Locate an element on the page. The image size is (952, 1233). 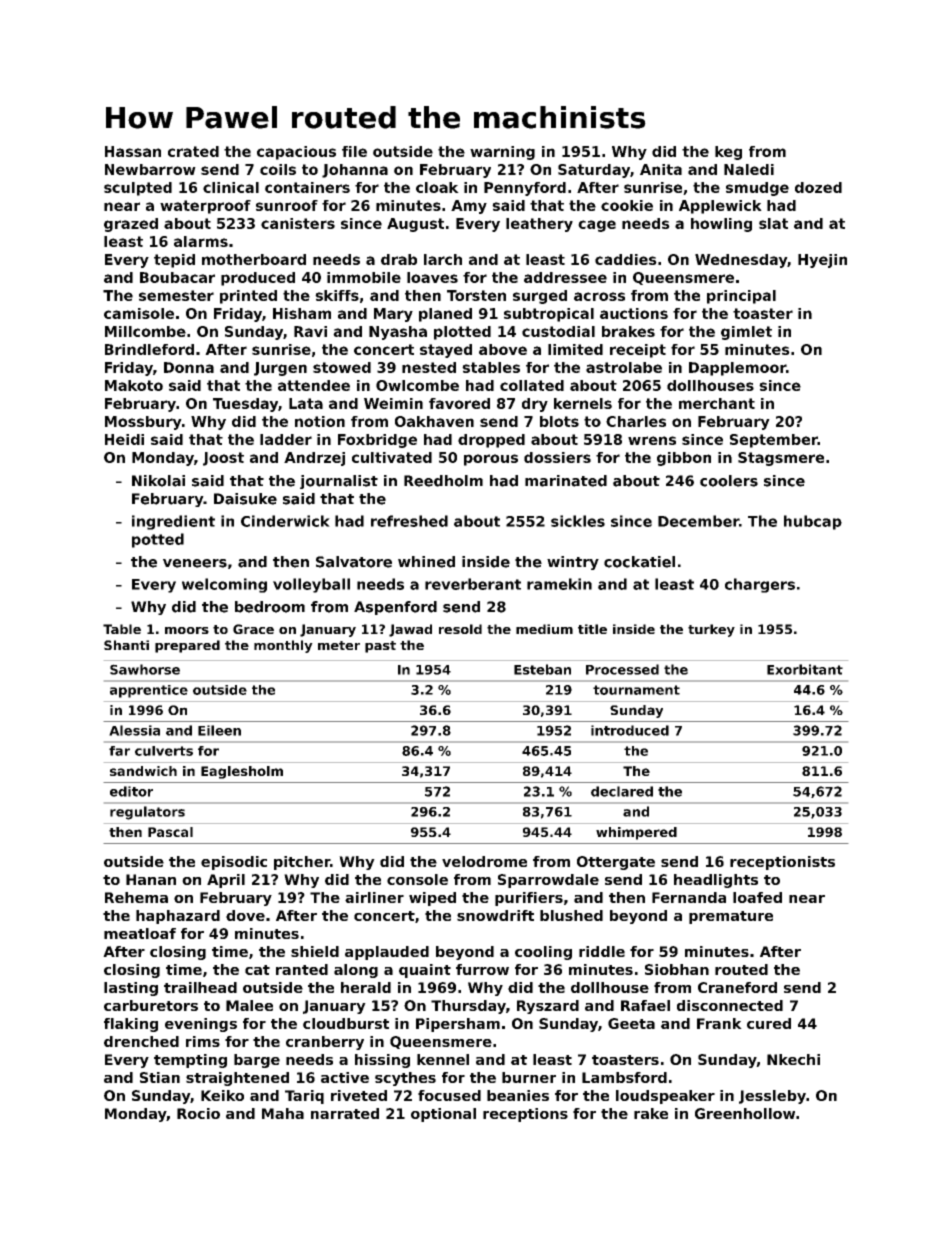
veneers is located at coordinates (195, 563).
